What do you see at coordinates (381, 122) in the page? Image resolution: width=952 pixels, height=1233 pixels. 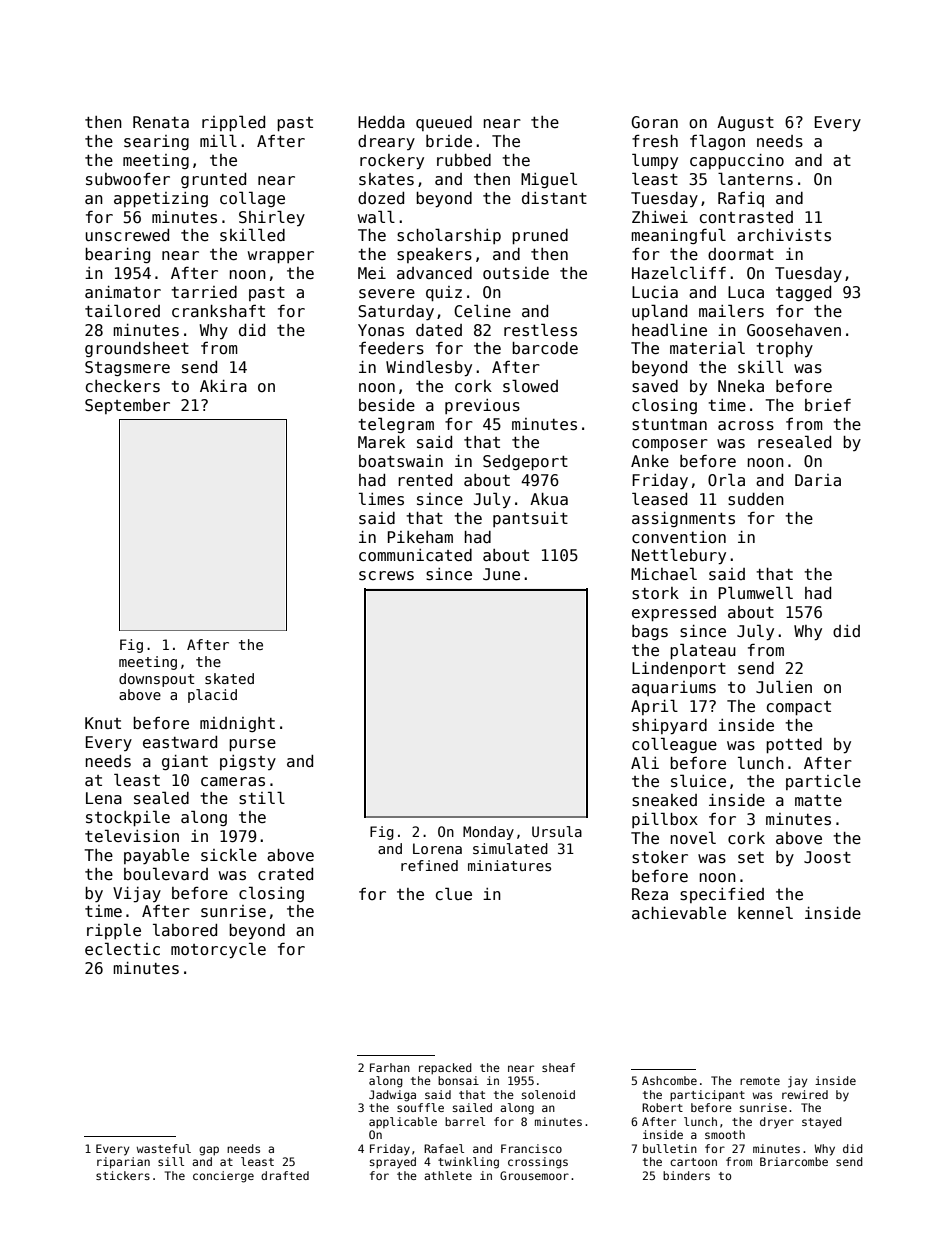 I see `Hedda` at bounding box center [381, 122].
